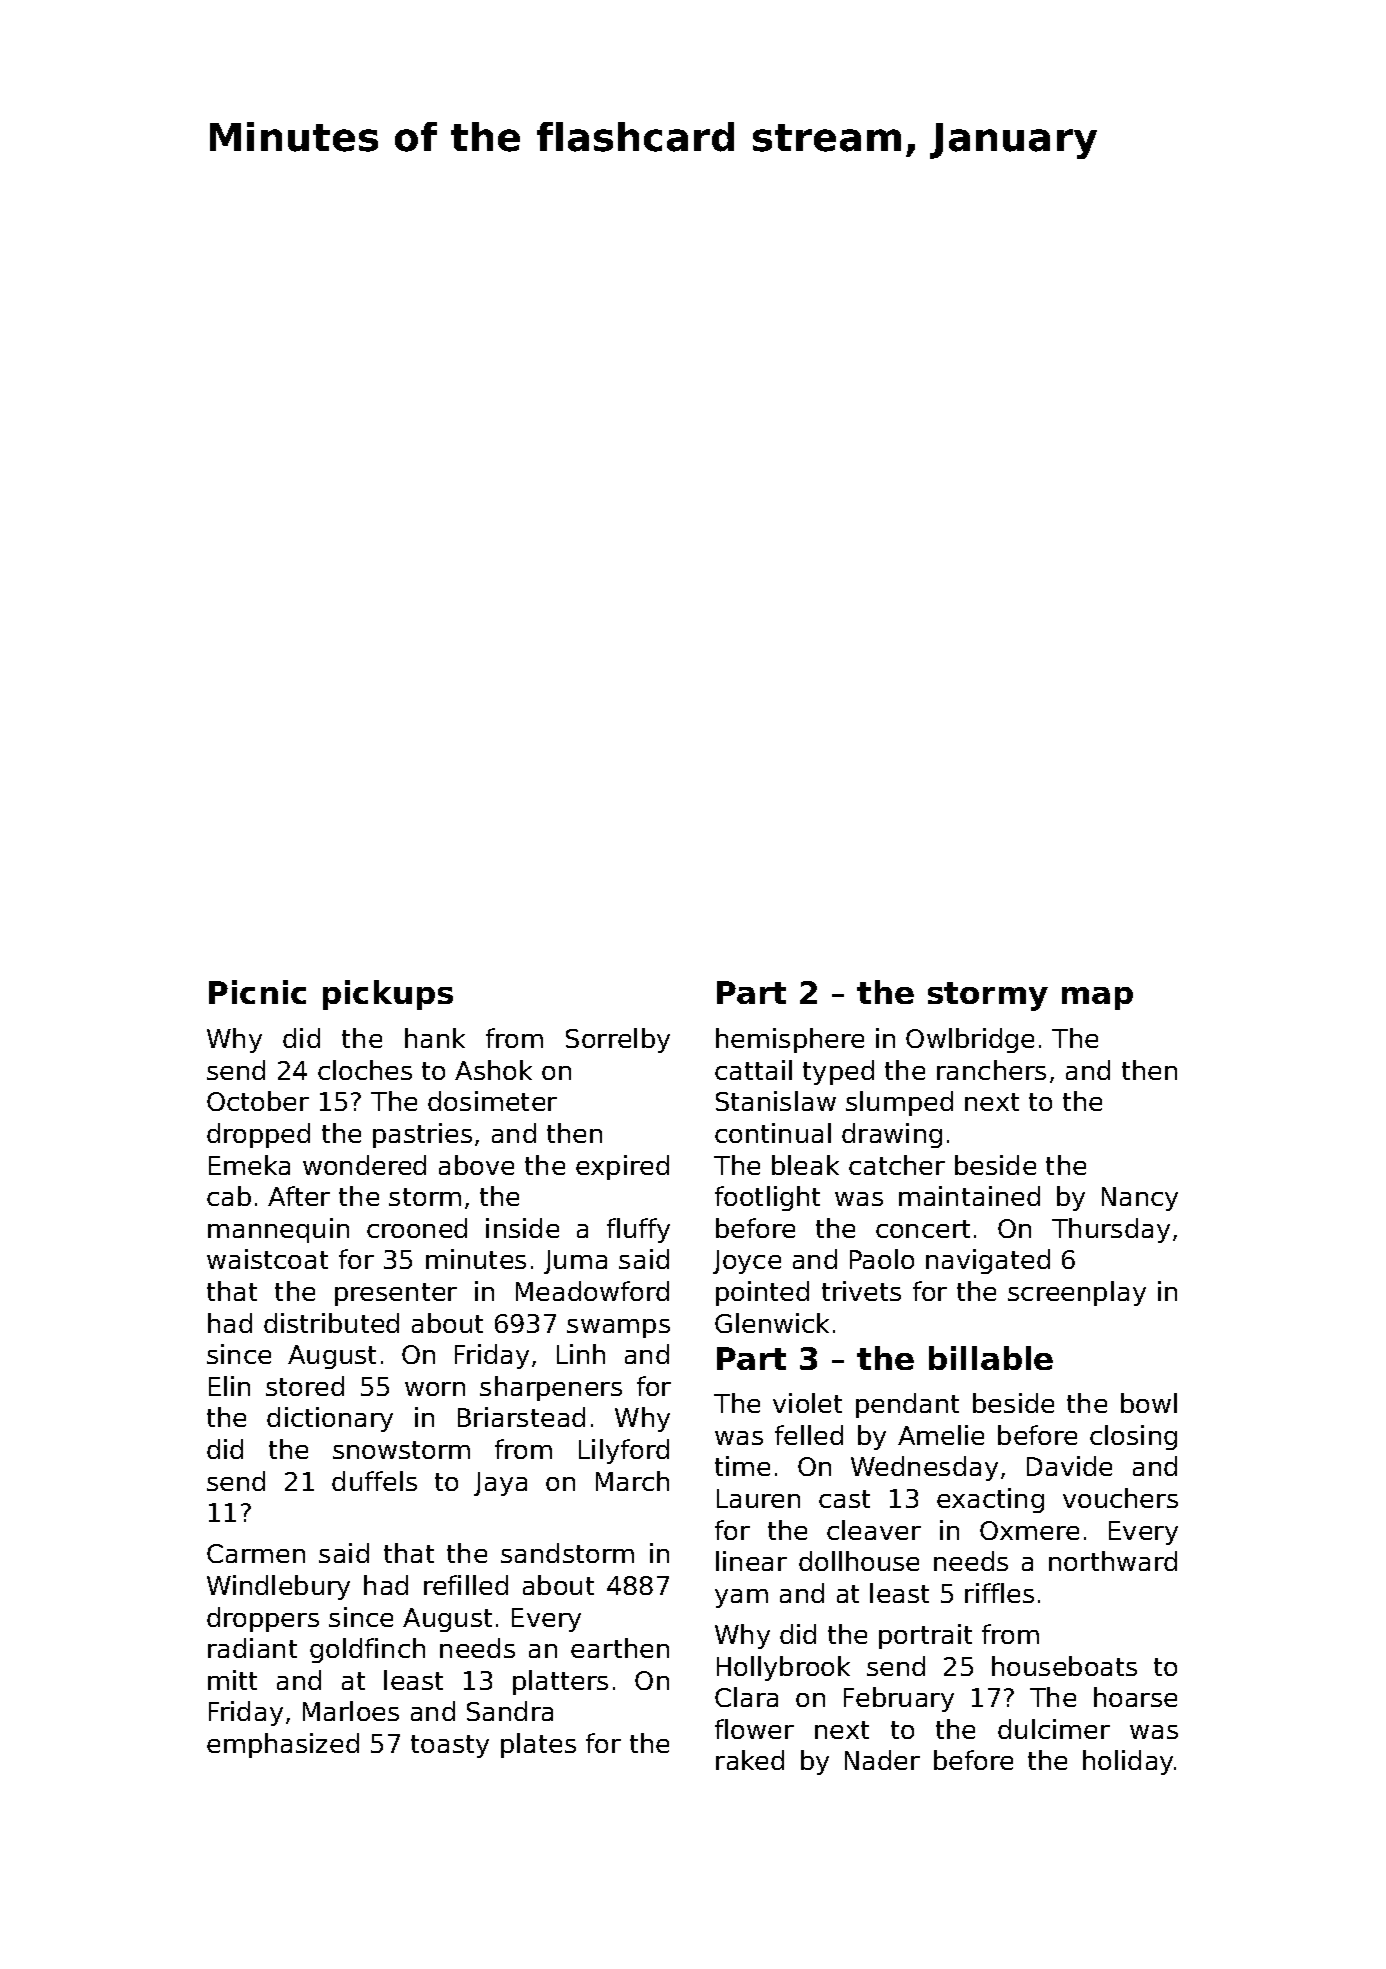  What do you see at coordinates (263, 1619) in the screenshot?
I see `droppers` at bounding box center [263, 1619].
